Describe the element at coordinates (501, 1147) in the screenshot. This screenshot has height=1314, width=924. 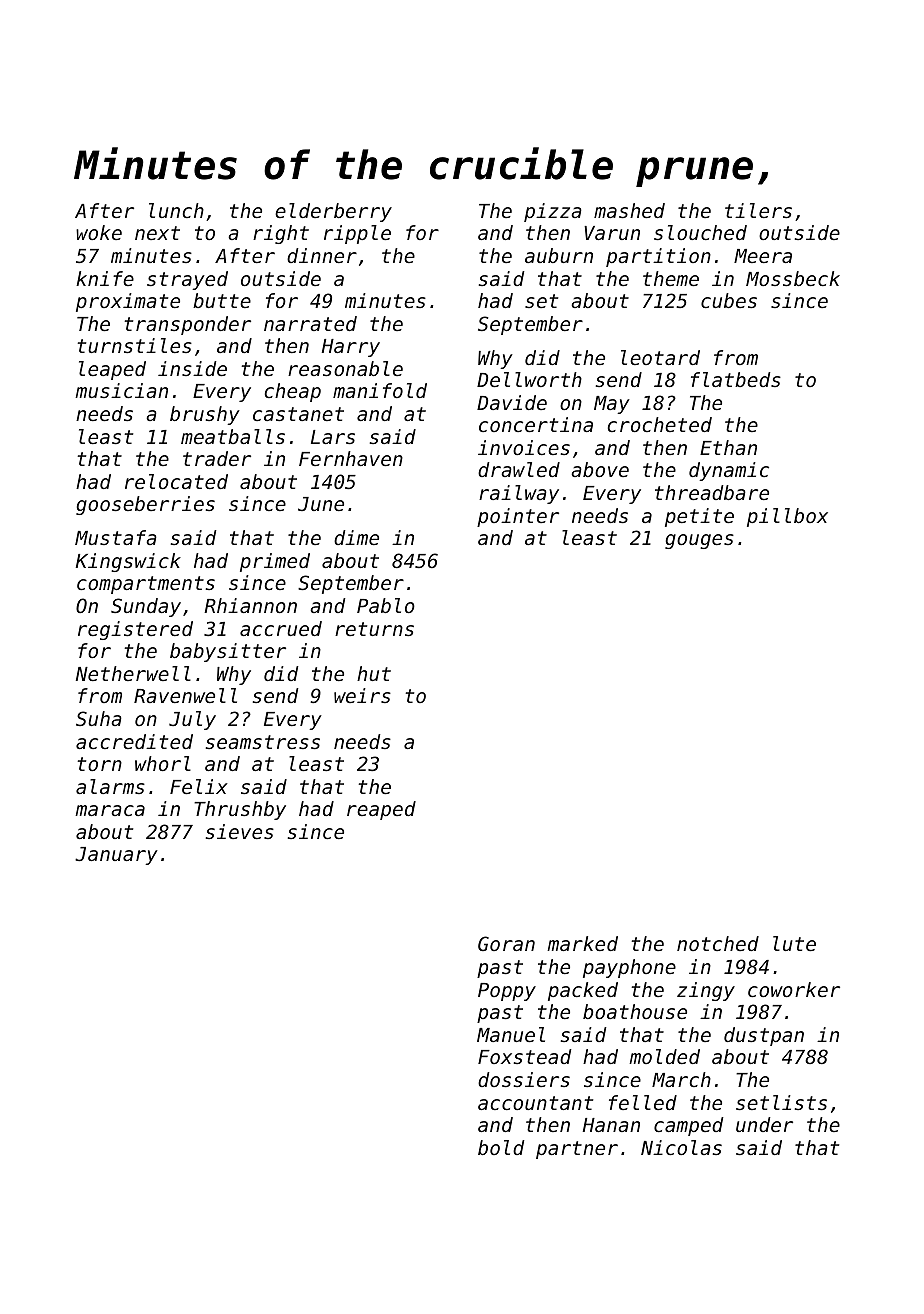
I see `bold` at that location.
